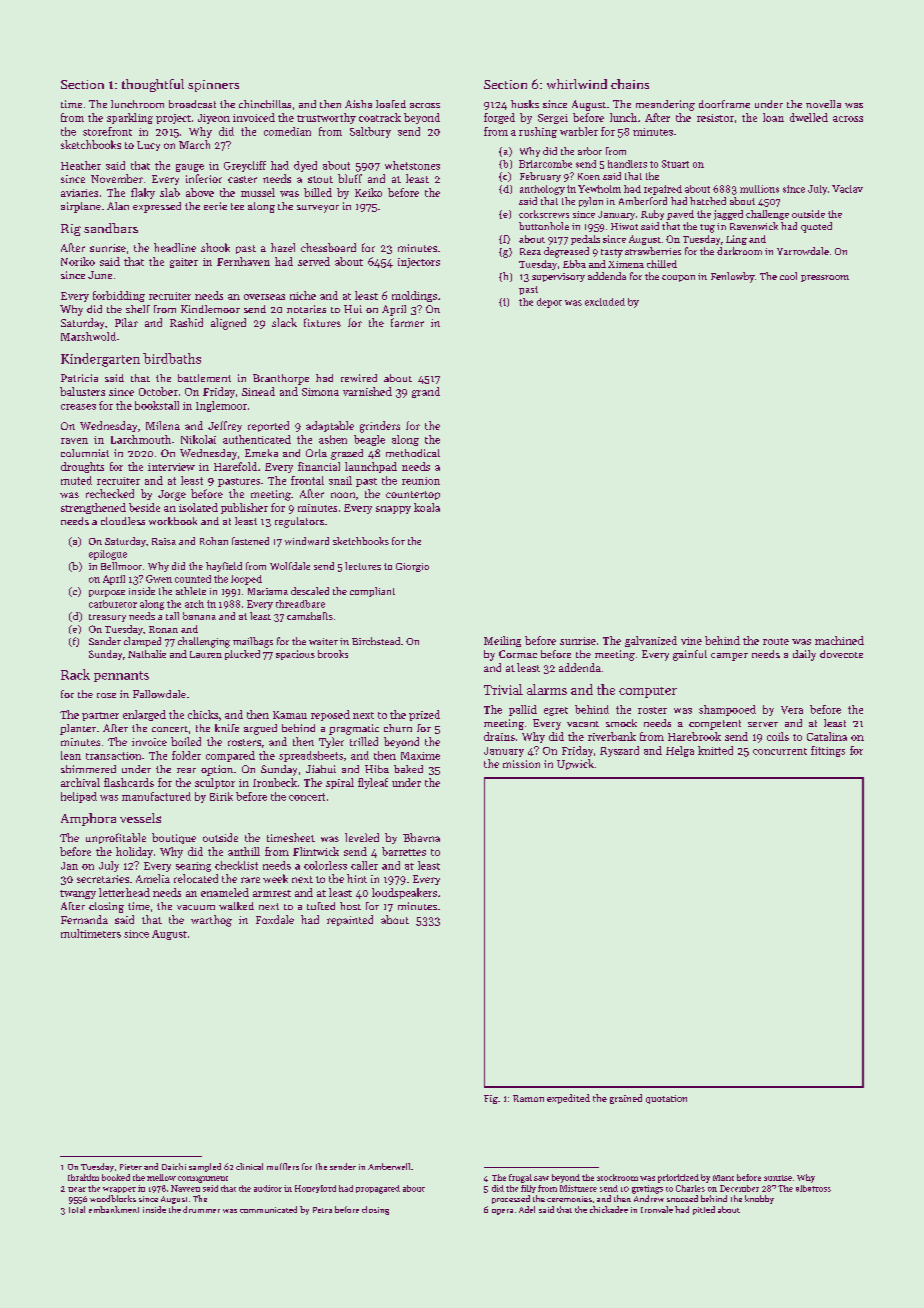 The height and width of the document is (1308, 924). Describe the element at coordinates (704, 1210) in the document. I see `pitted` at that location.
